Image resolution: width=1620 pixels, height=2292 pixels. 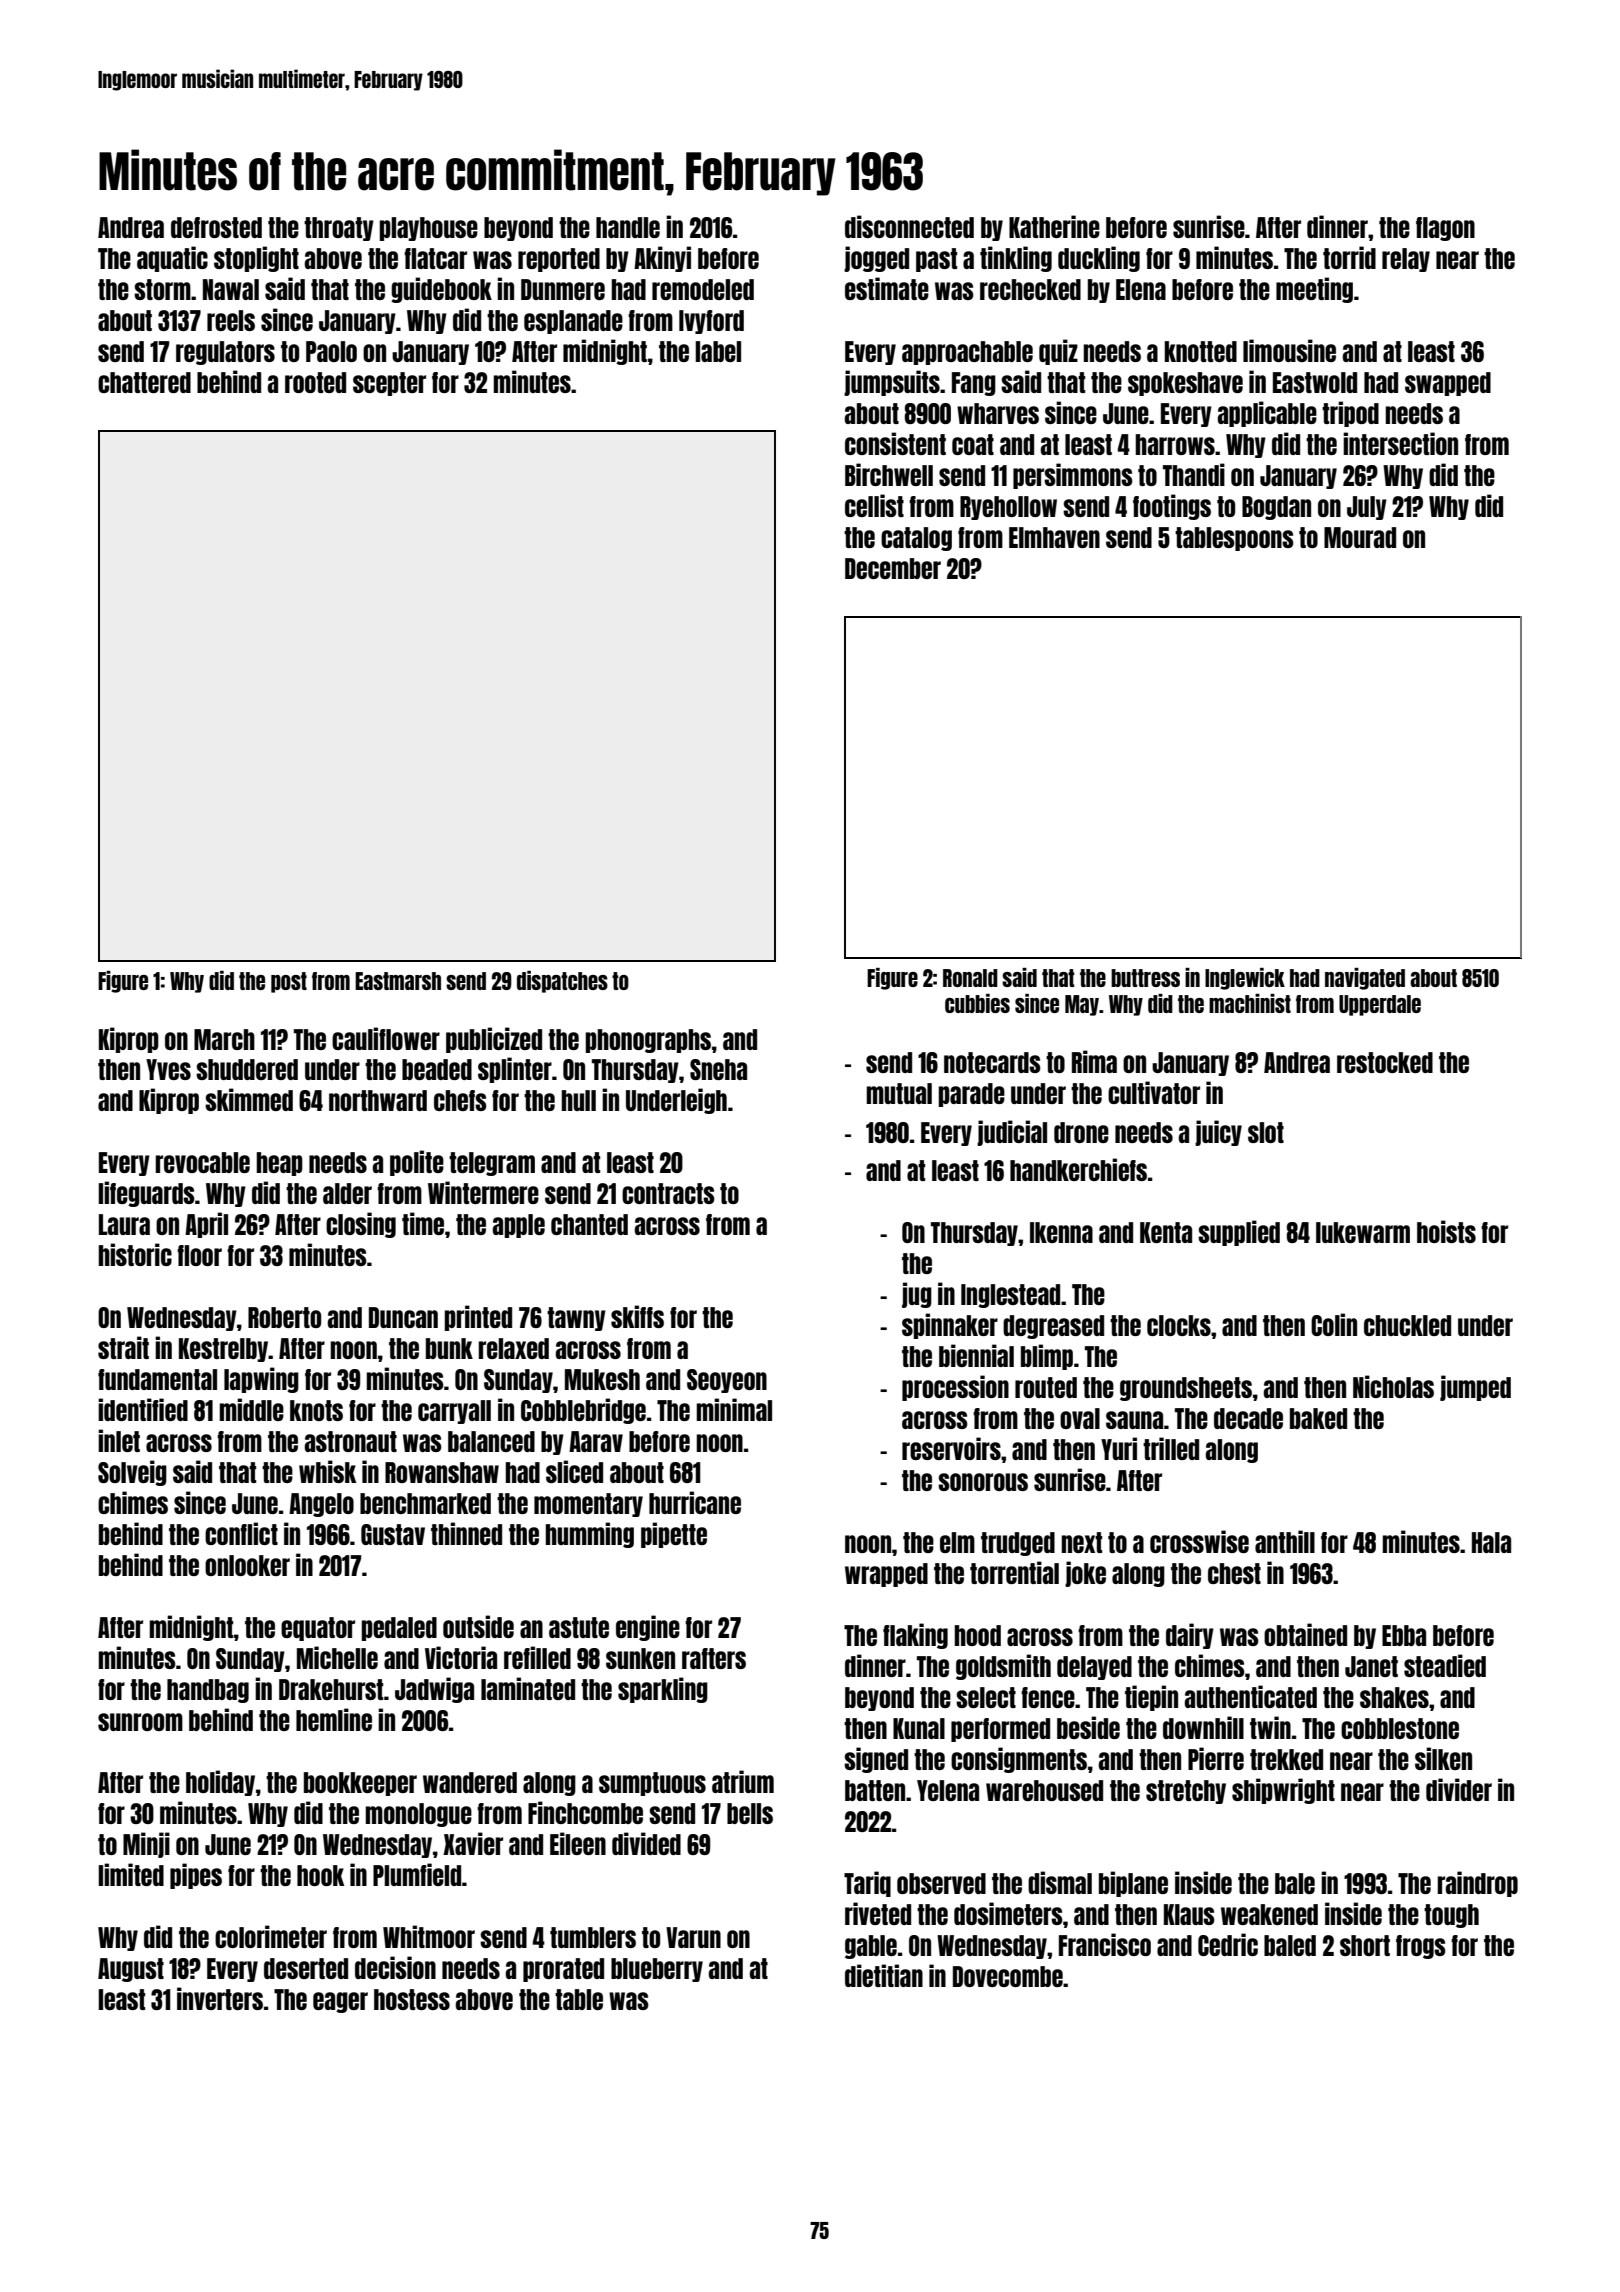 I want to click on flagon, so click(x=1445, y=229).
